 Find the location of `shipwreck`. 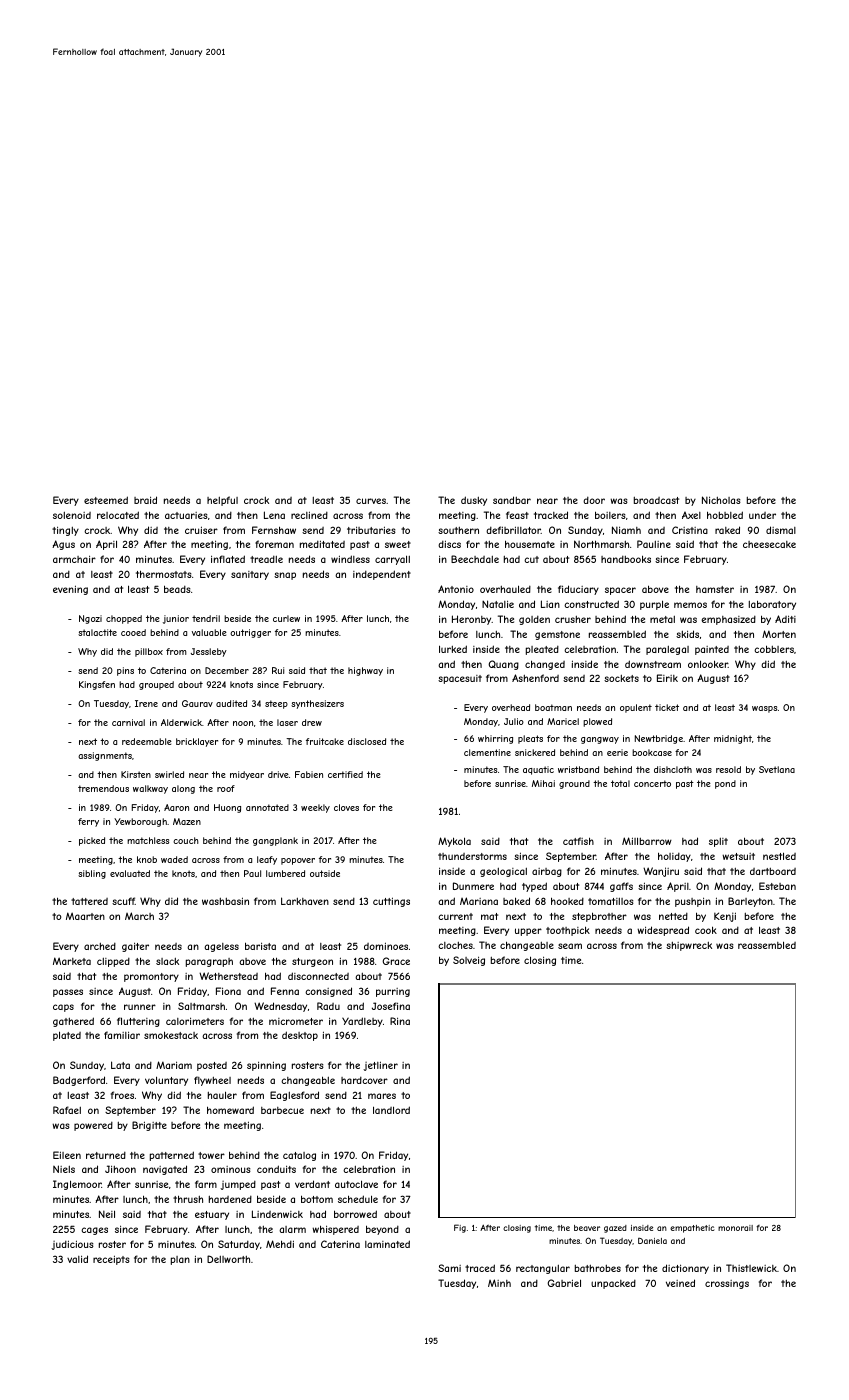

shipwreck is located at coordinates (689, 946).
